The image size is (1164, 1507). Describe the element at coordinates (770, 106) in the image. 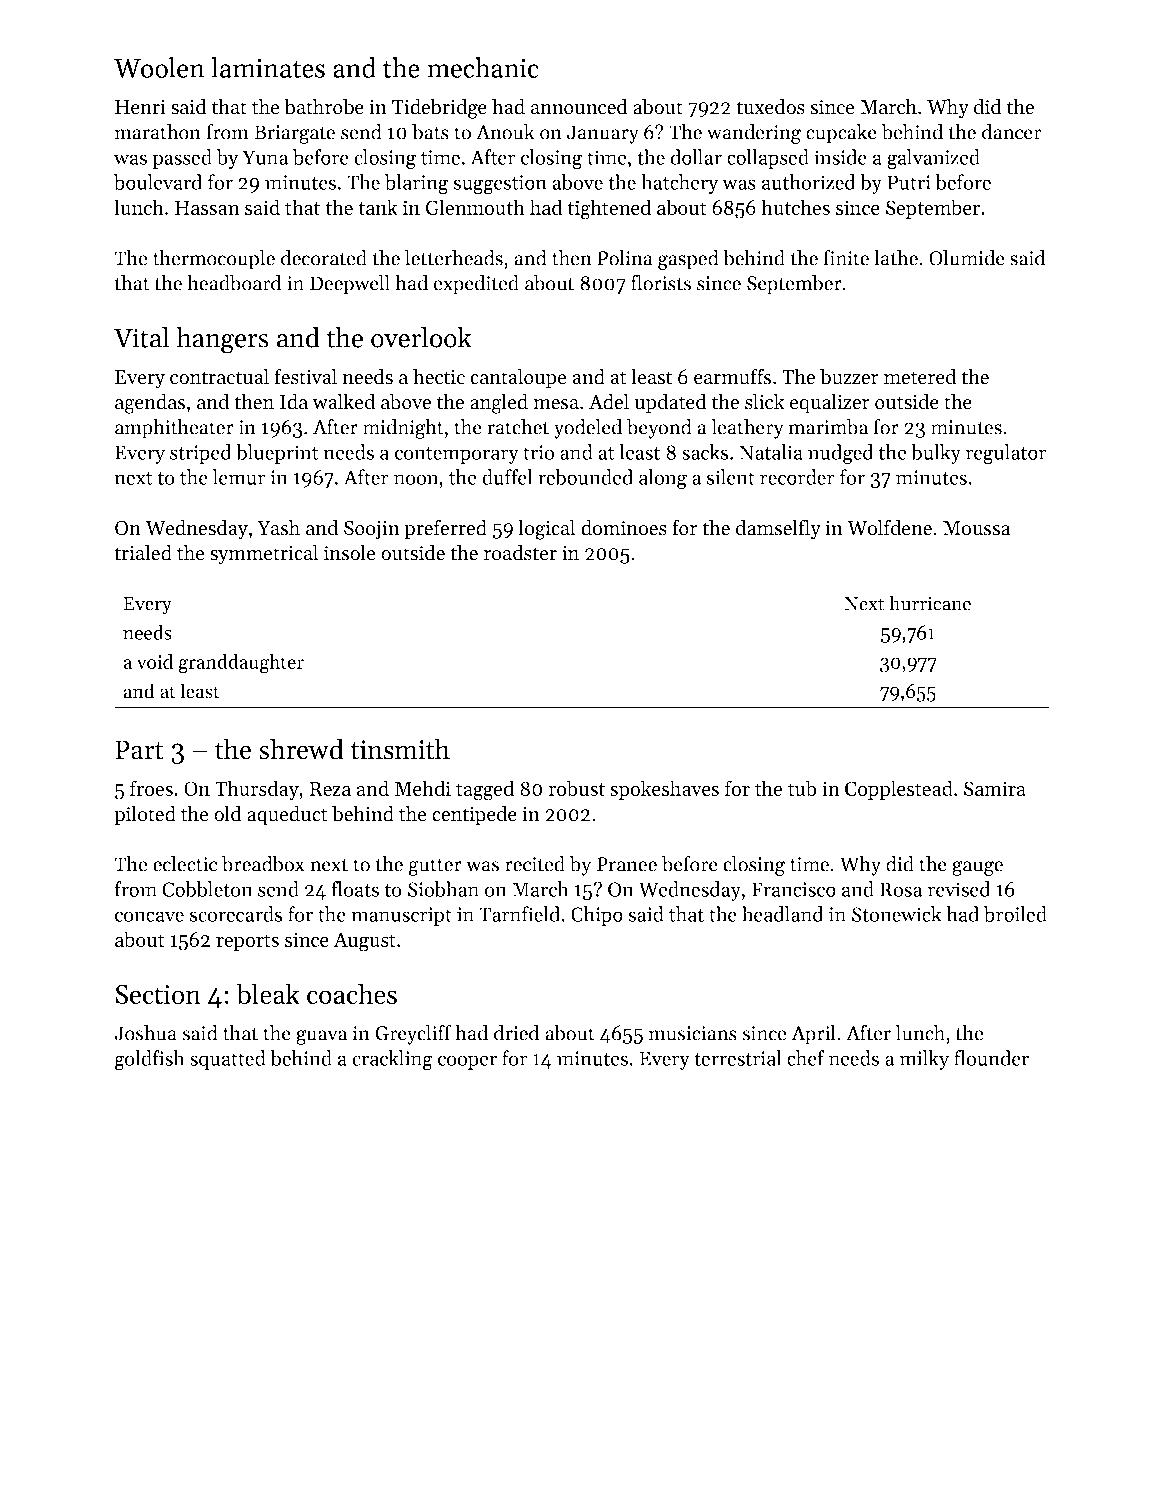

I see `tuxedos` at that location.
